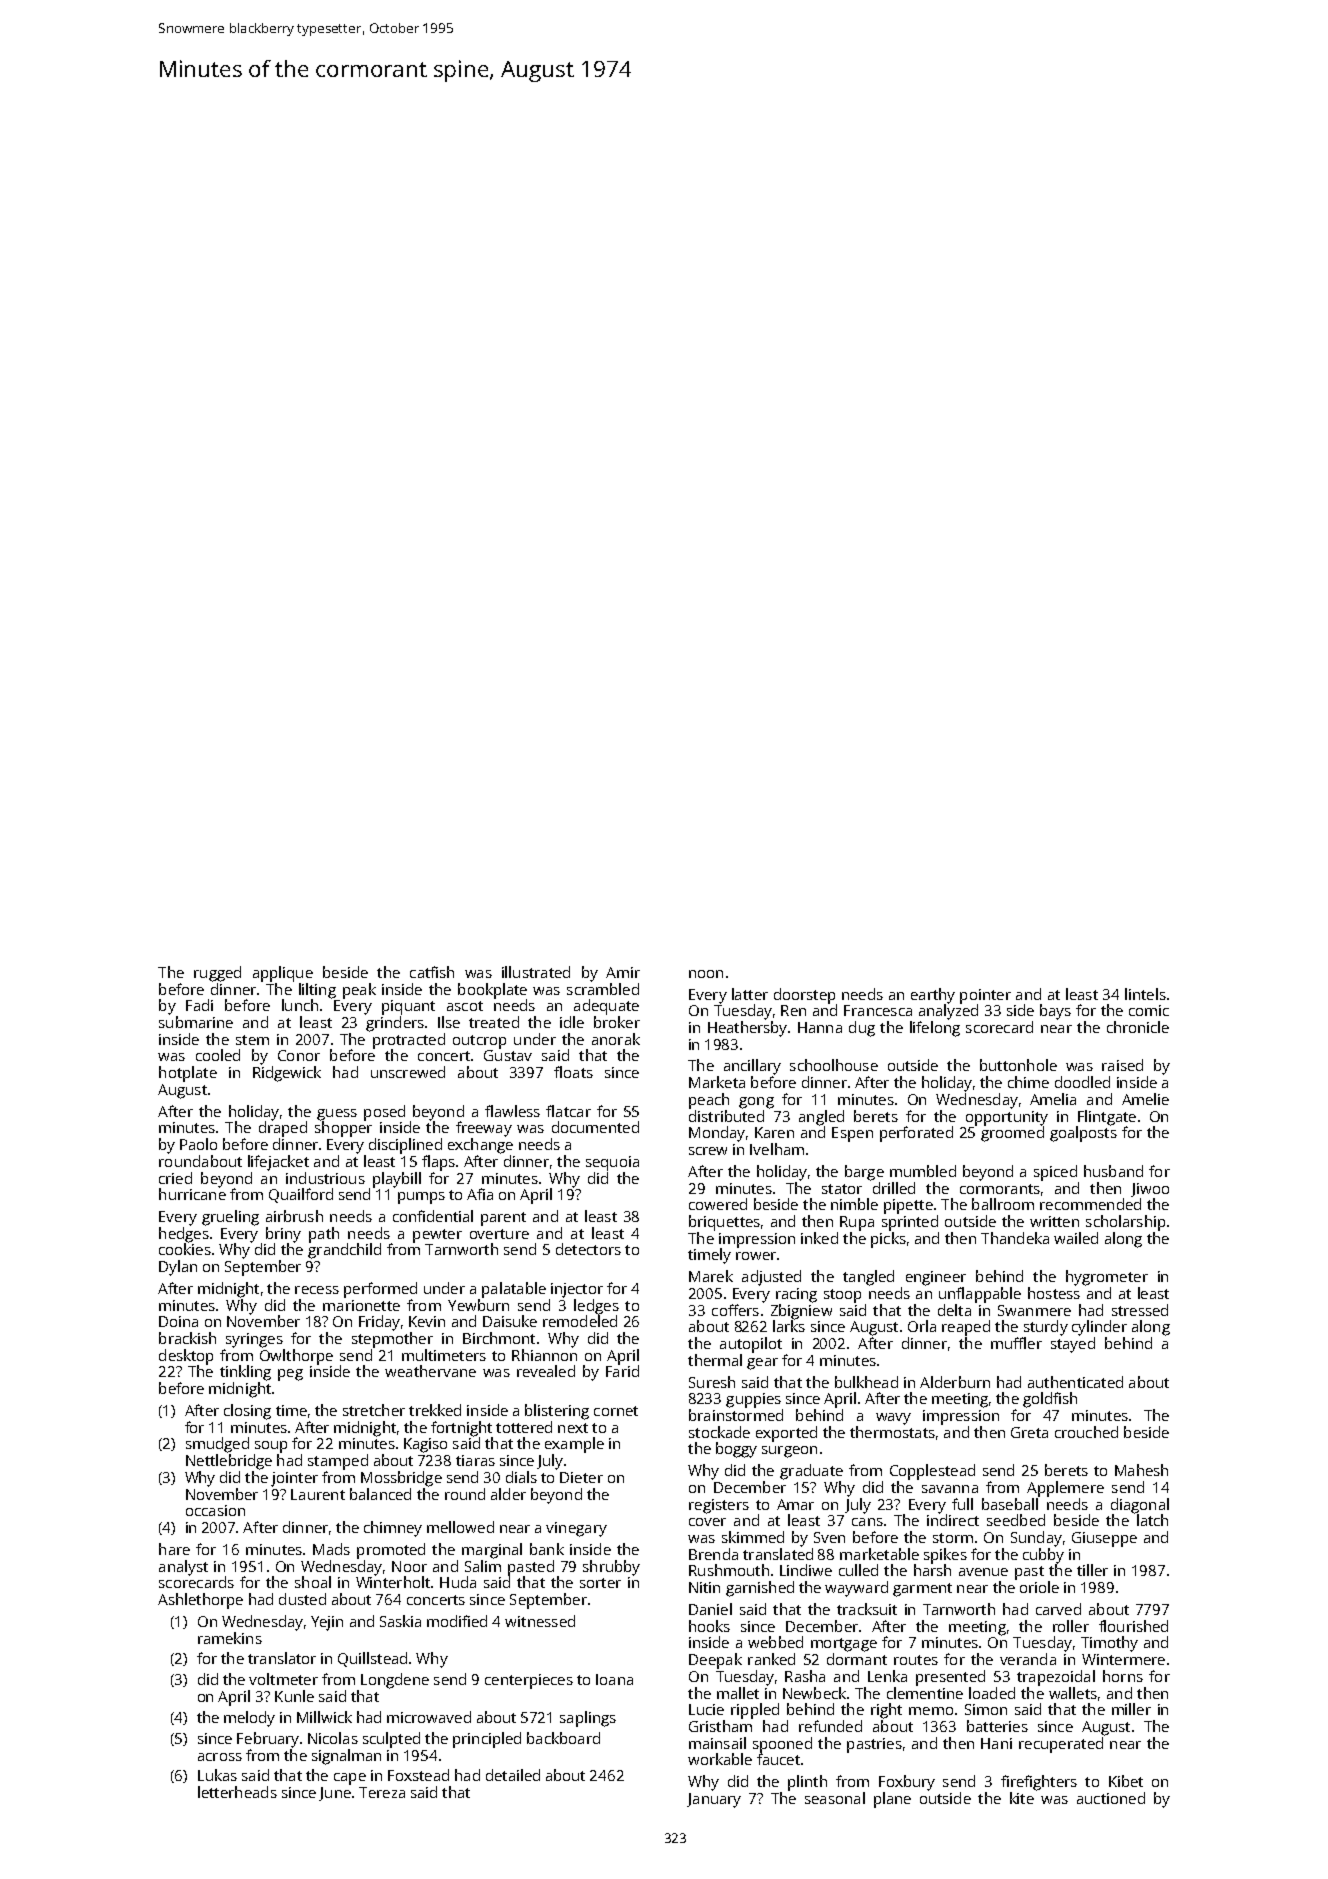  What do you see at coordinates (1140, 1310) in the image?
I see `stressed` at bounding box center [1140, 1310].
